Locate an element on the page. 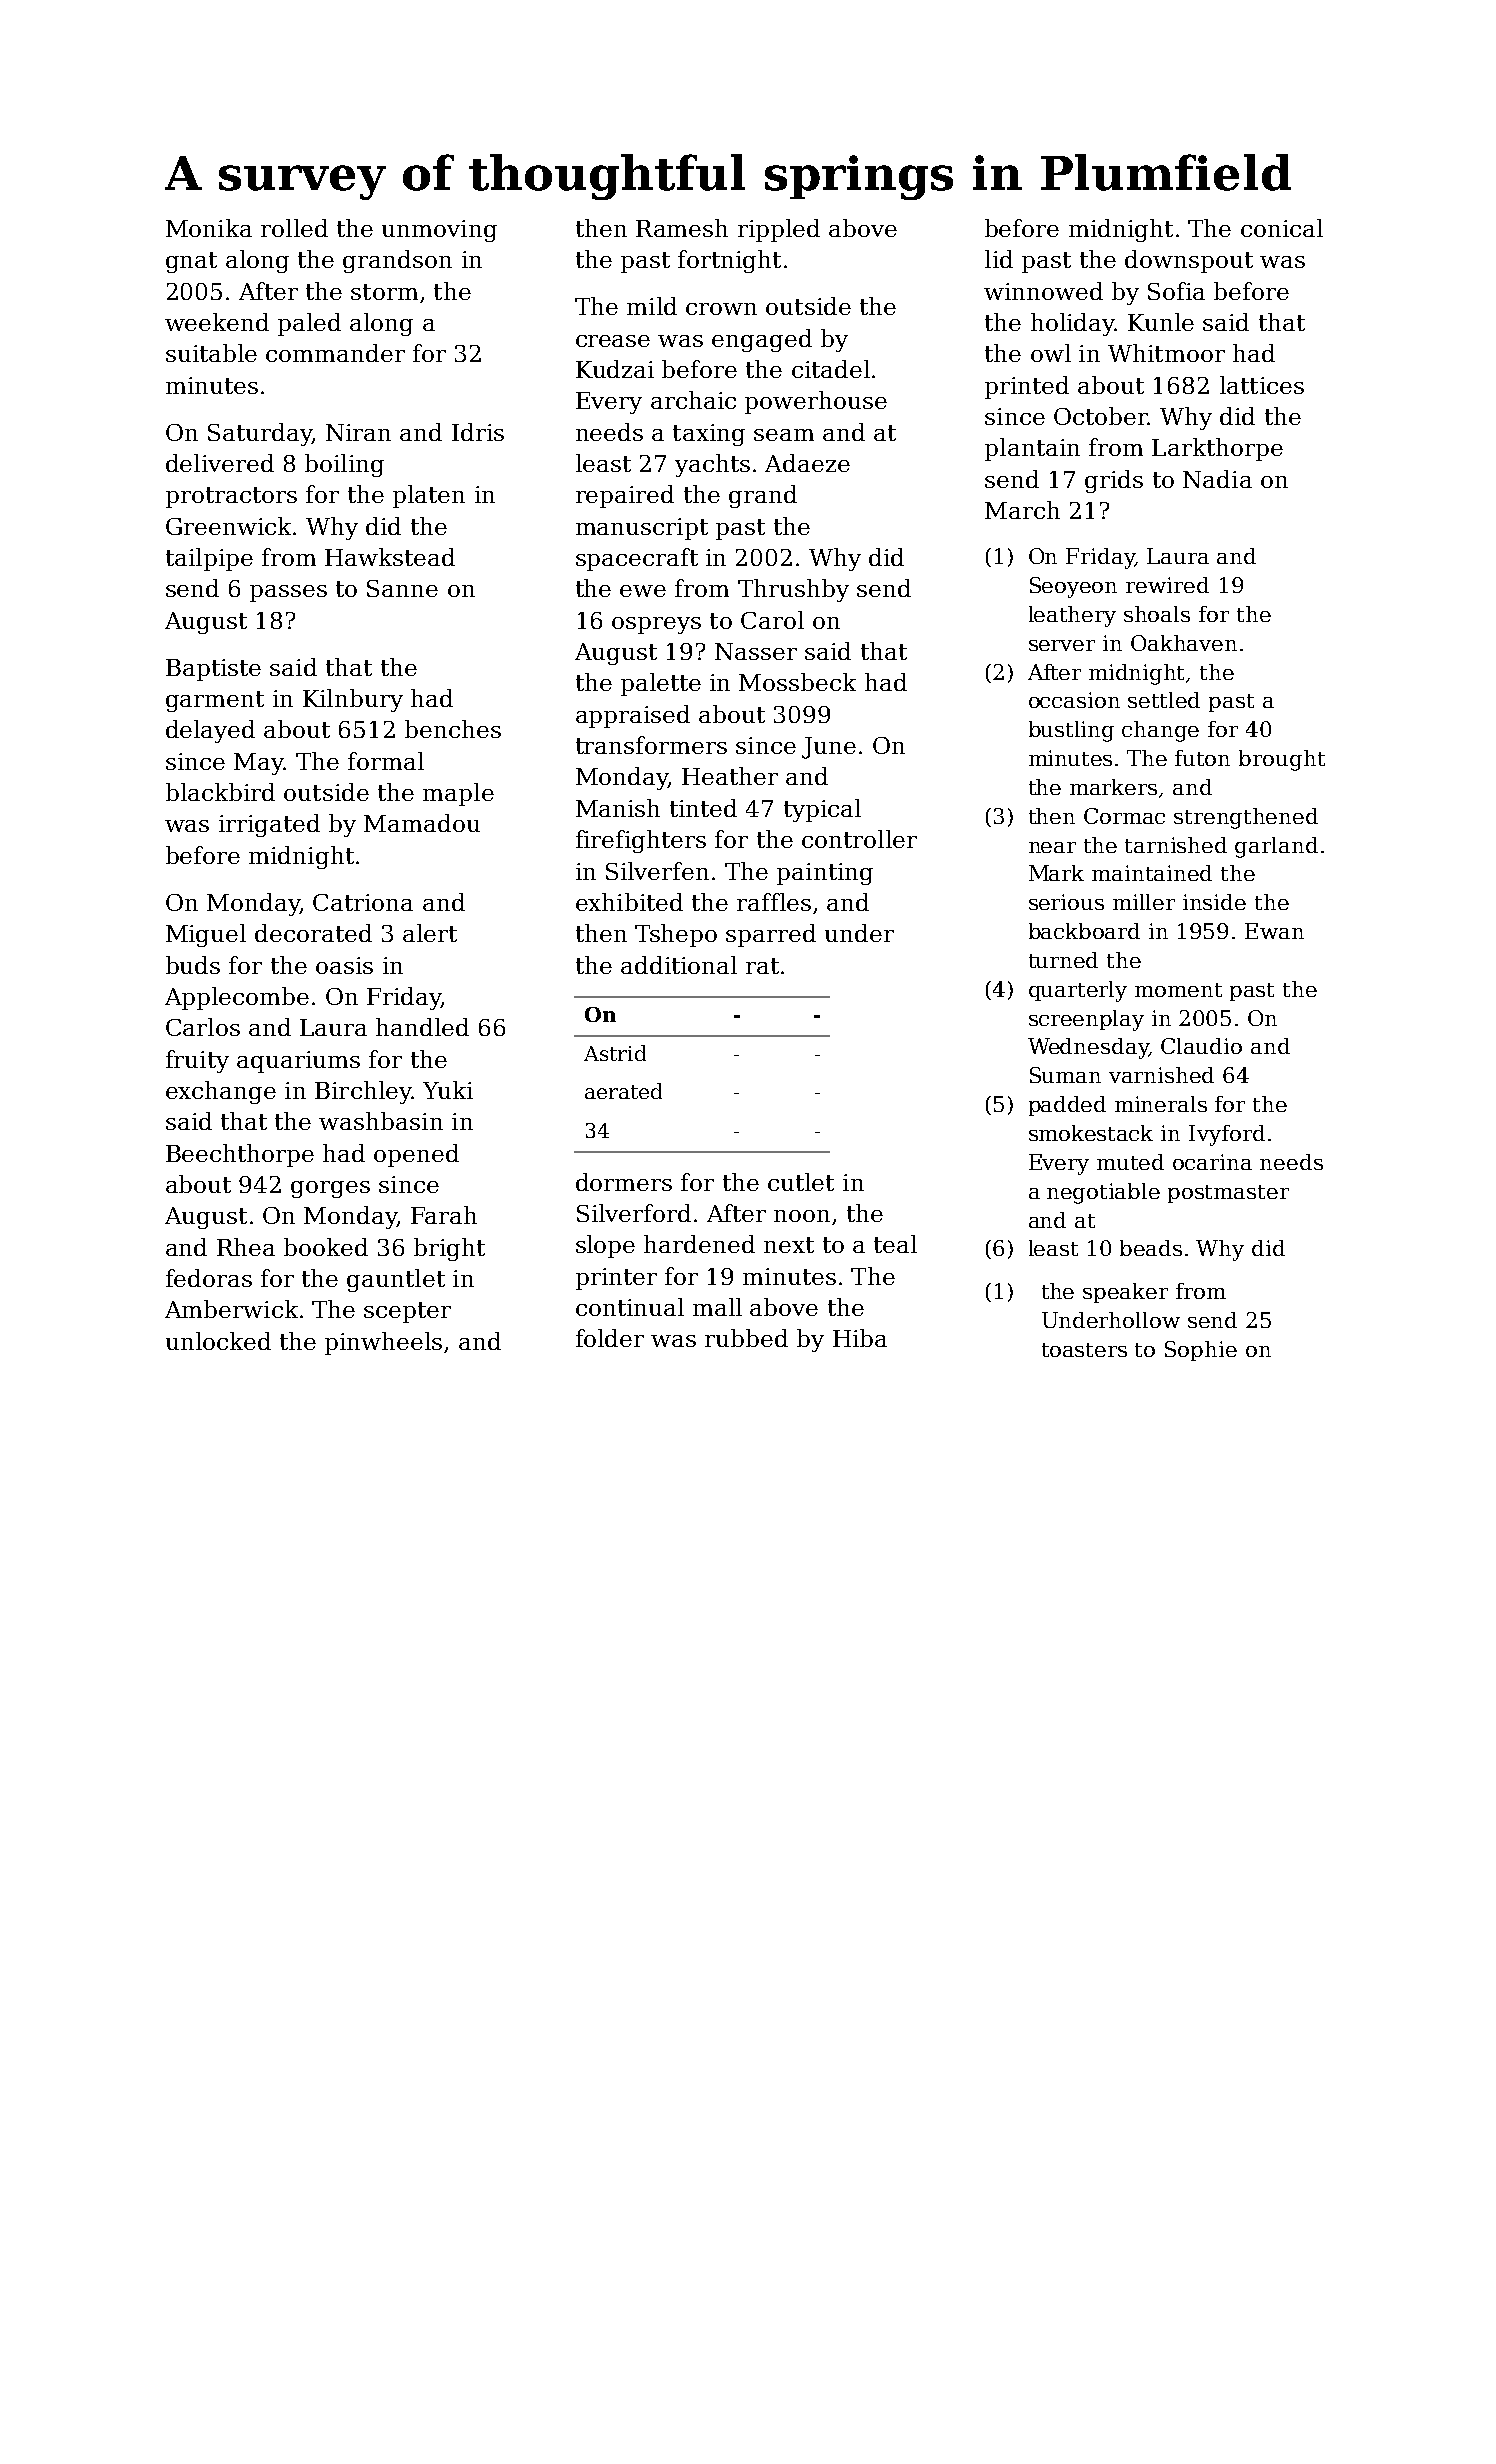 The width and height of the page is (1496, 2464). conical is located at coordinates (1282, 228).
